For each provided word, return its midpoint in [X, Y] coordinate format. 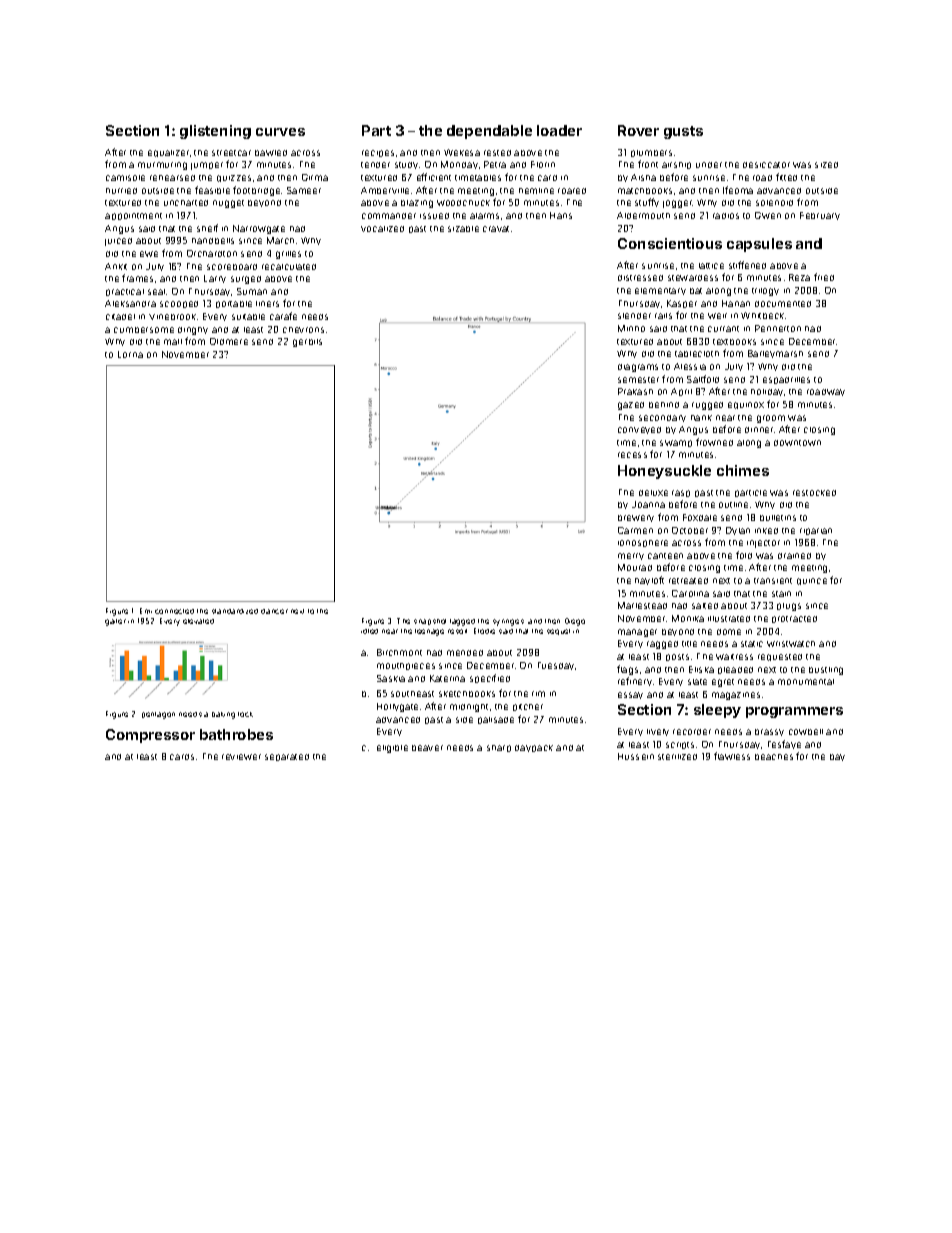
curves [280, 132]
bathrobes [236, 734]
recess [632, 455]
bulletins [778, 518]
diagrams [638, 368]
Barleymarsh [775, 354]
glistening [215, 132]
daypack [534, 748]
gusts [683, 132]
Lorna [130, 354]
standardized [235, 611]
